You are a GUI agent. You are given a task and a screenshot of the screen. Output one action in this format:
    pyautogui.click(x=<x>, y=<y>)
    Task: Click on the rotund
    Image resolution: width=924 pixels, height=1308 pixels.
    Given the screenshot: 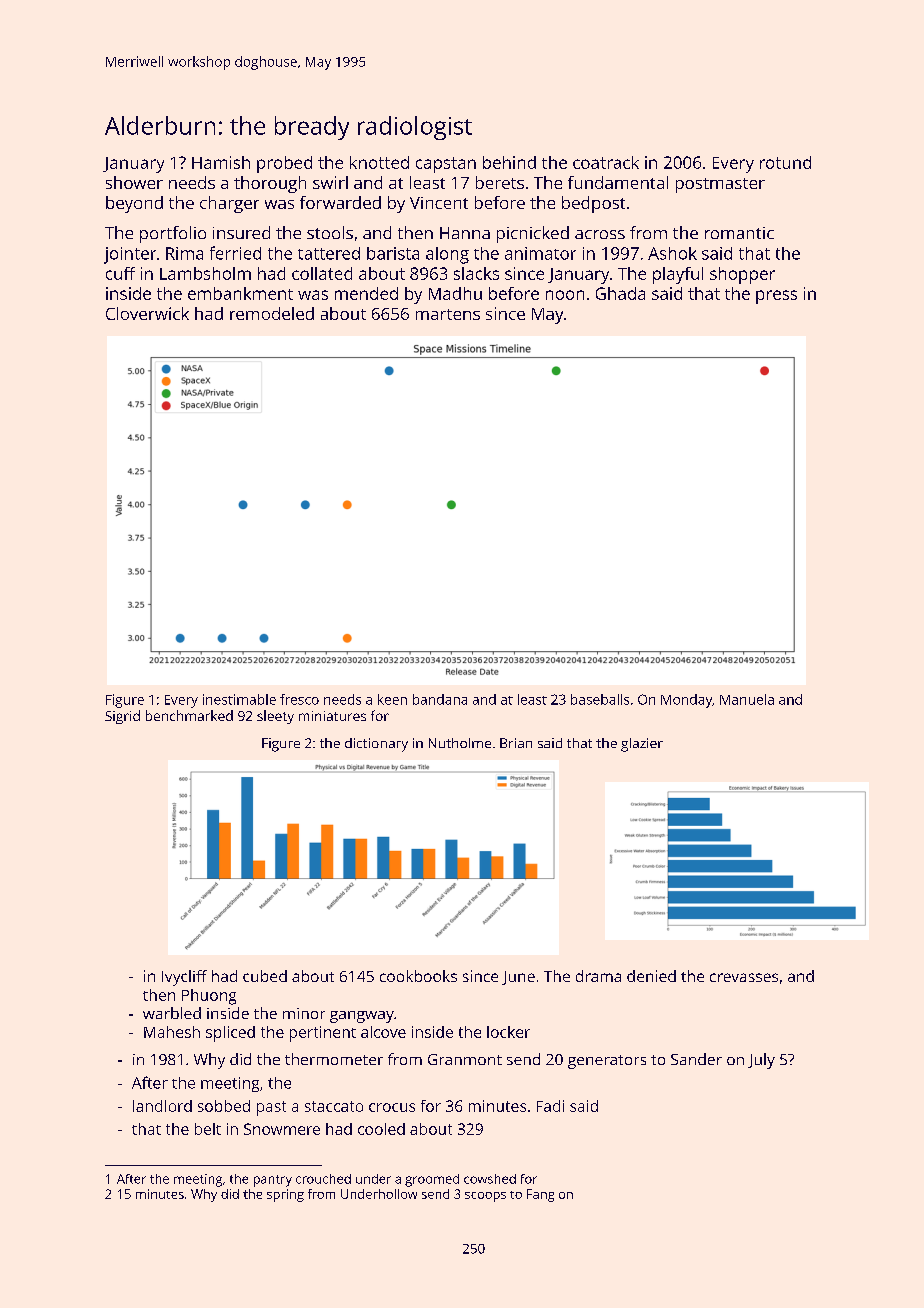 What is the action you would take?
    pyautogui.click(x=785, y=162)
